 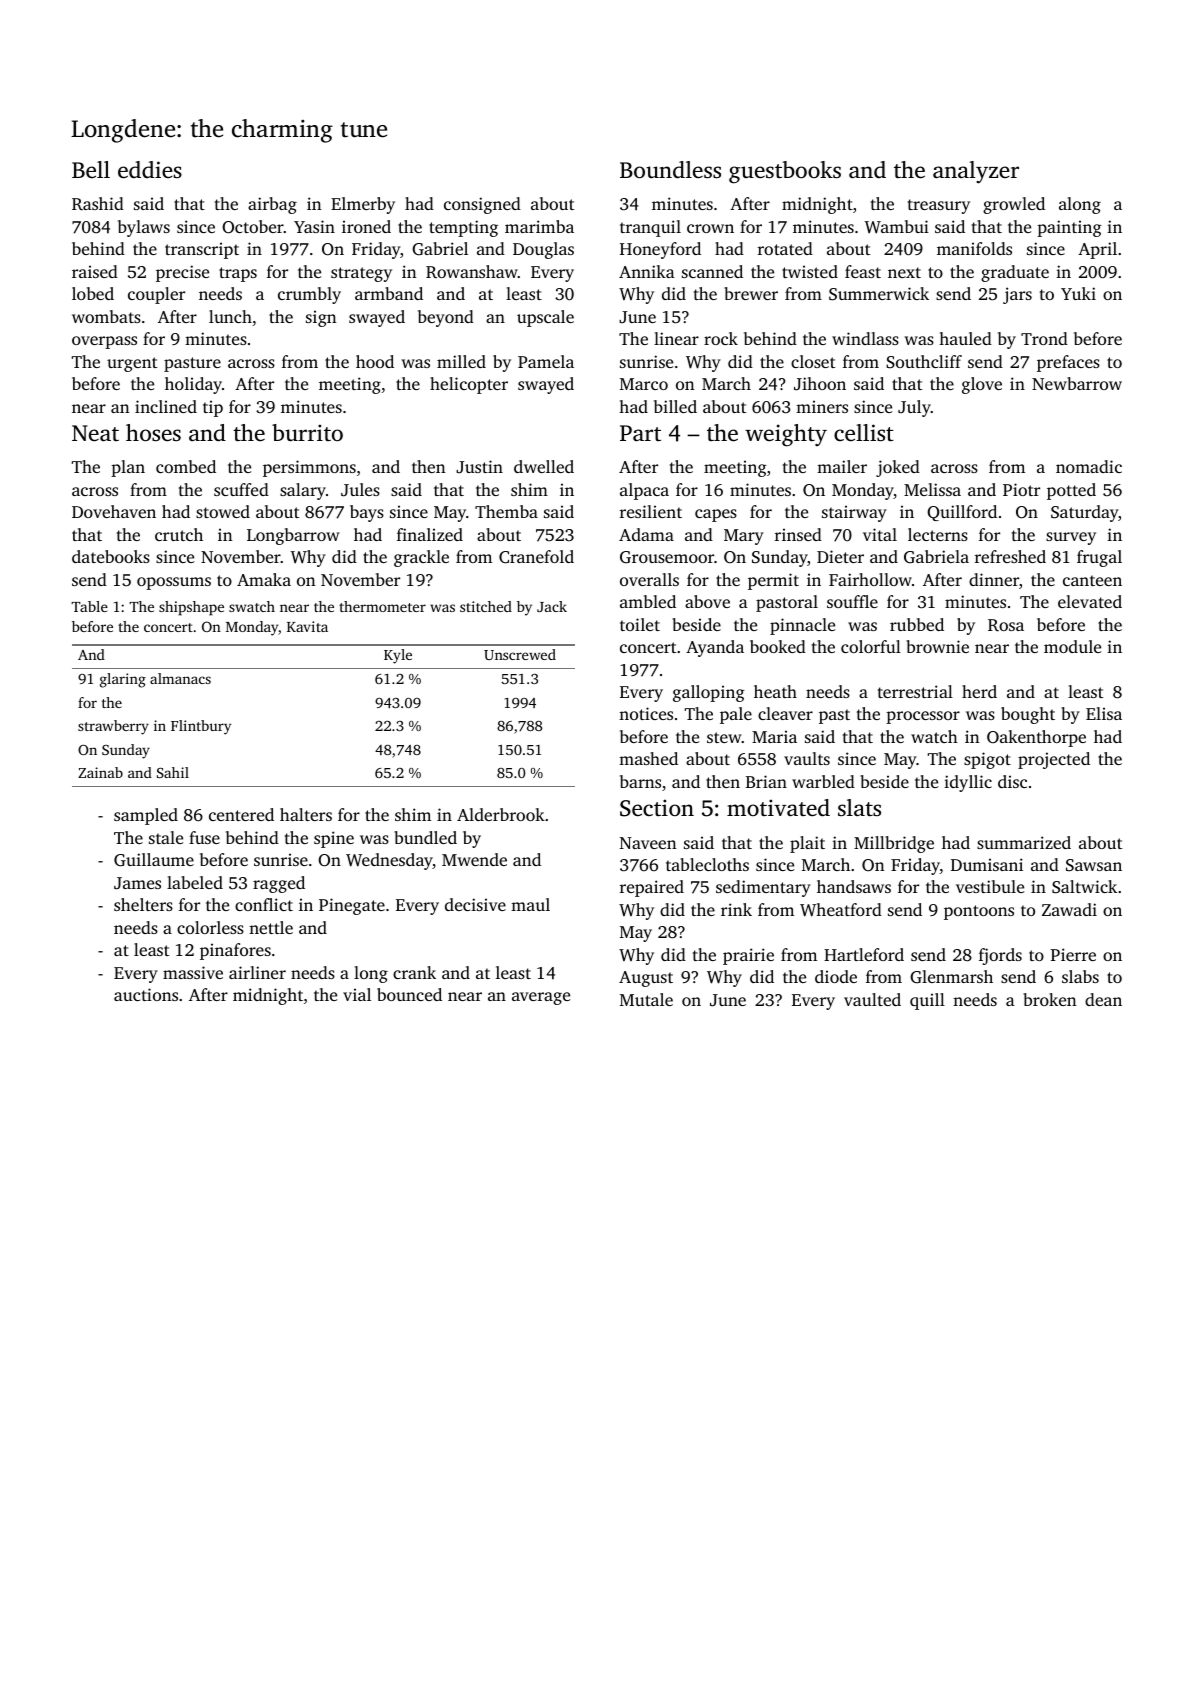 What do you see at coordinates (146, 994) in the document?
I see `auctions` at bounding box center [146, 994].
